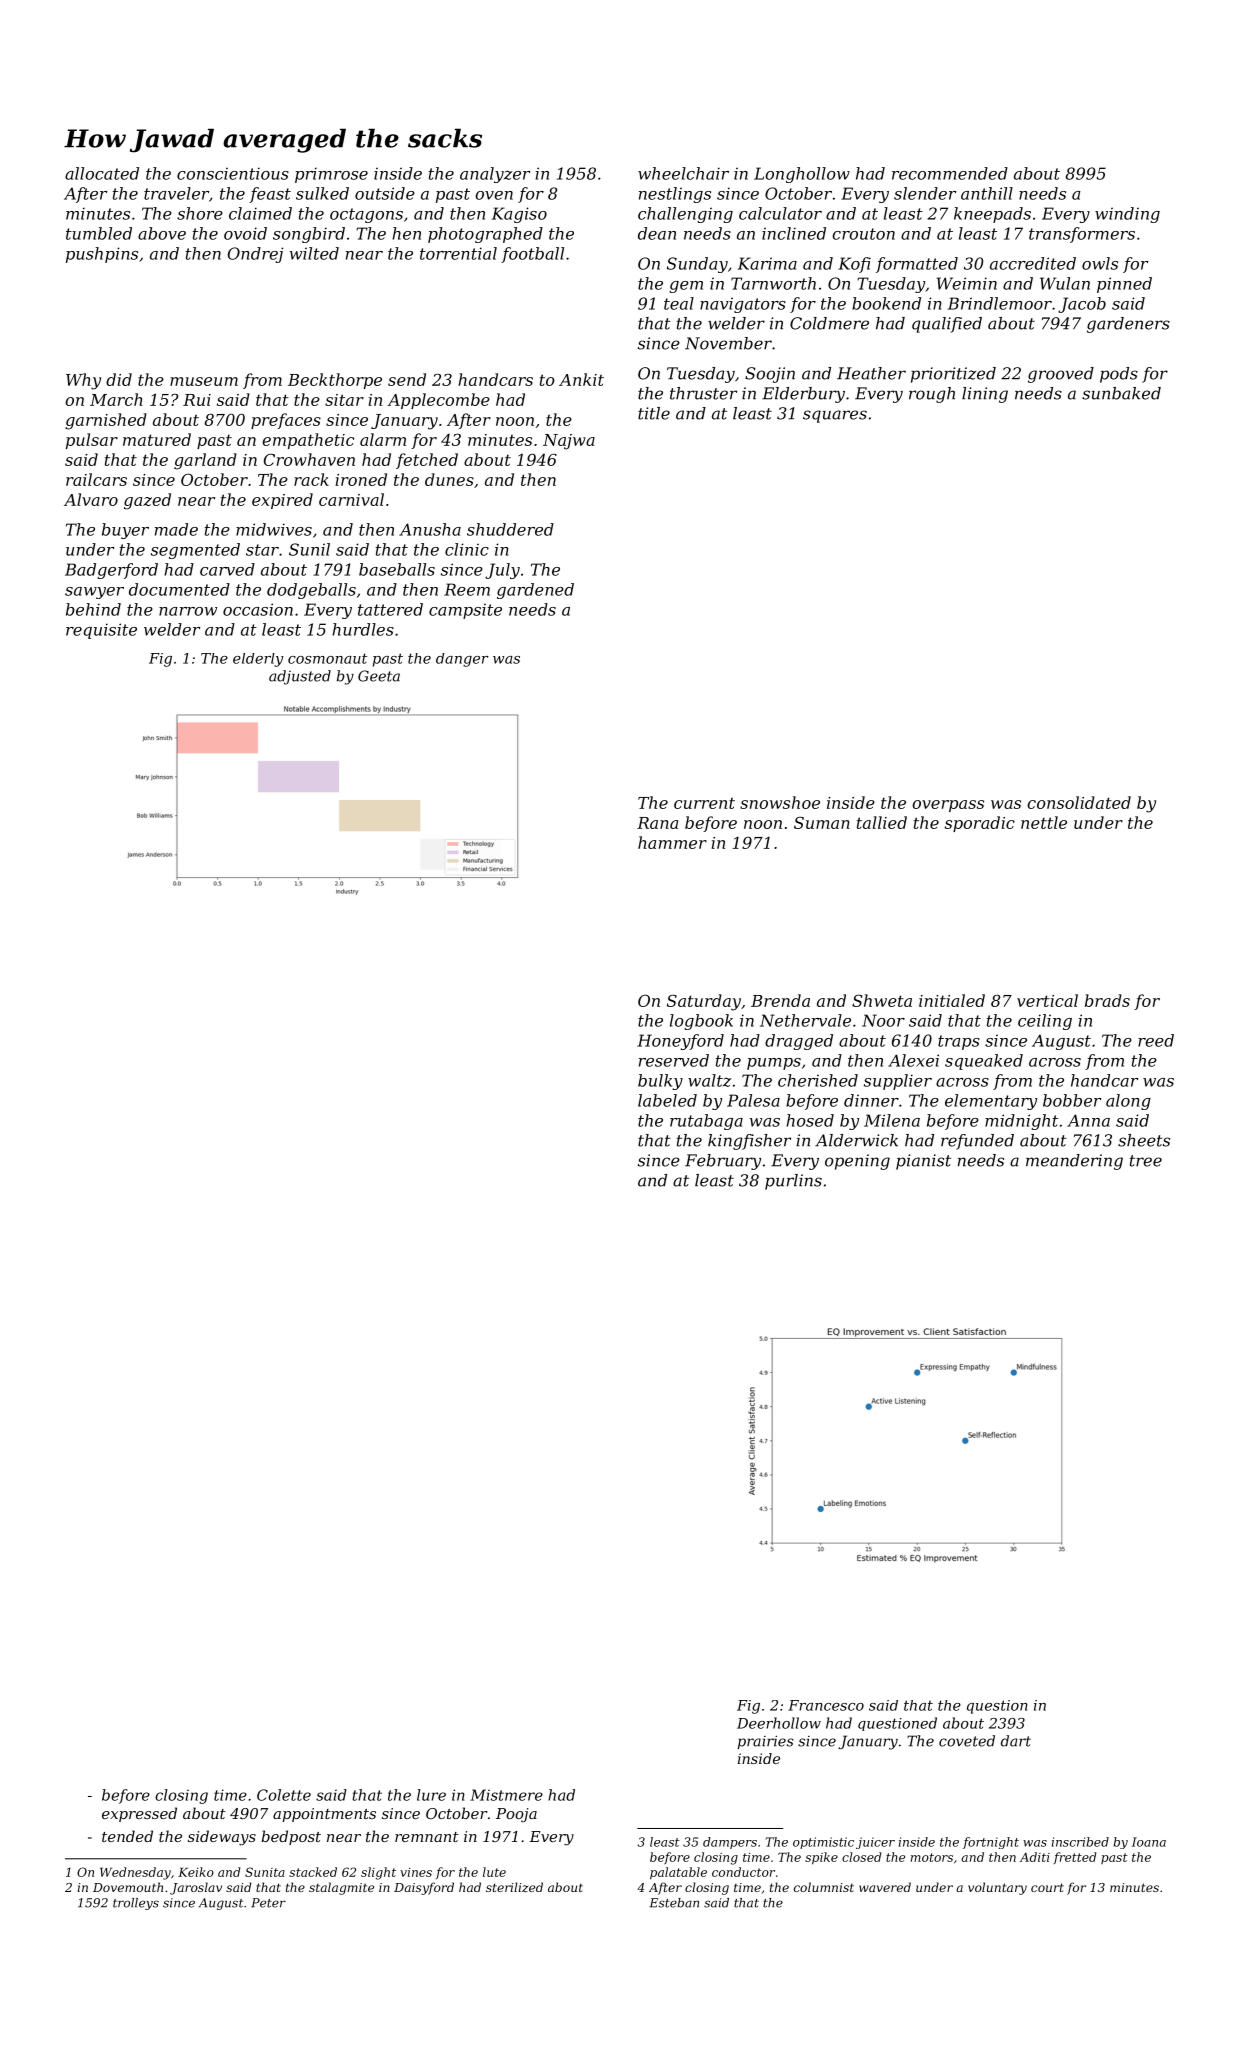  I want to click on lining, so click(985, 395).
